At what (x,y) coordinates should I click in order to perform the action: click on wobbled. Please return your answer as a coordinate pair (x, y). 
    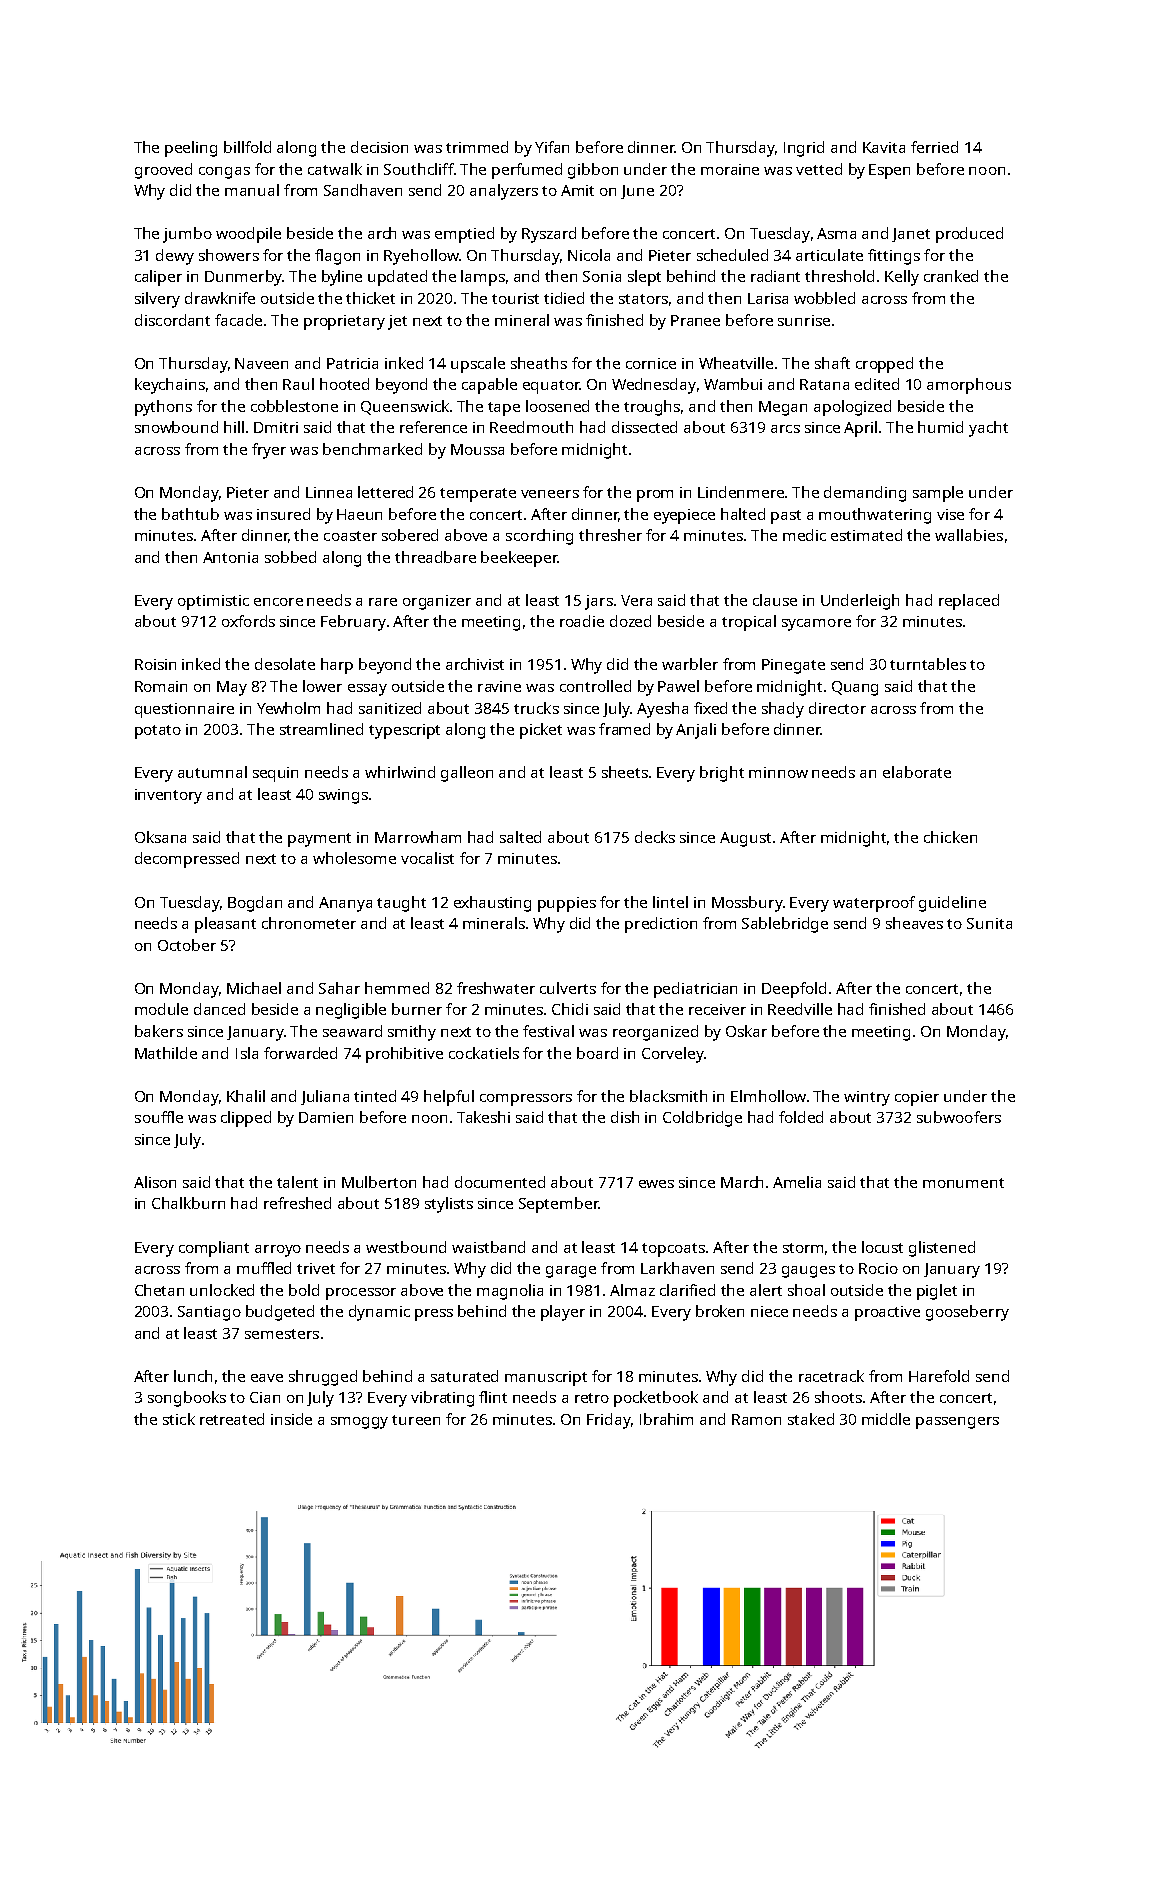
    Looking at the image, I should click on (824, 298).
